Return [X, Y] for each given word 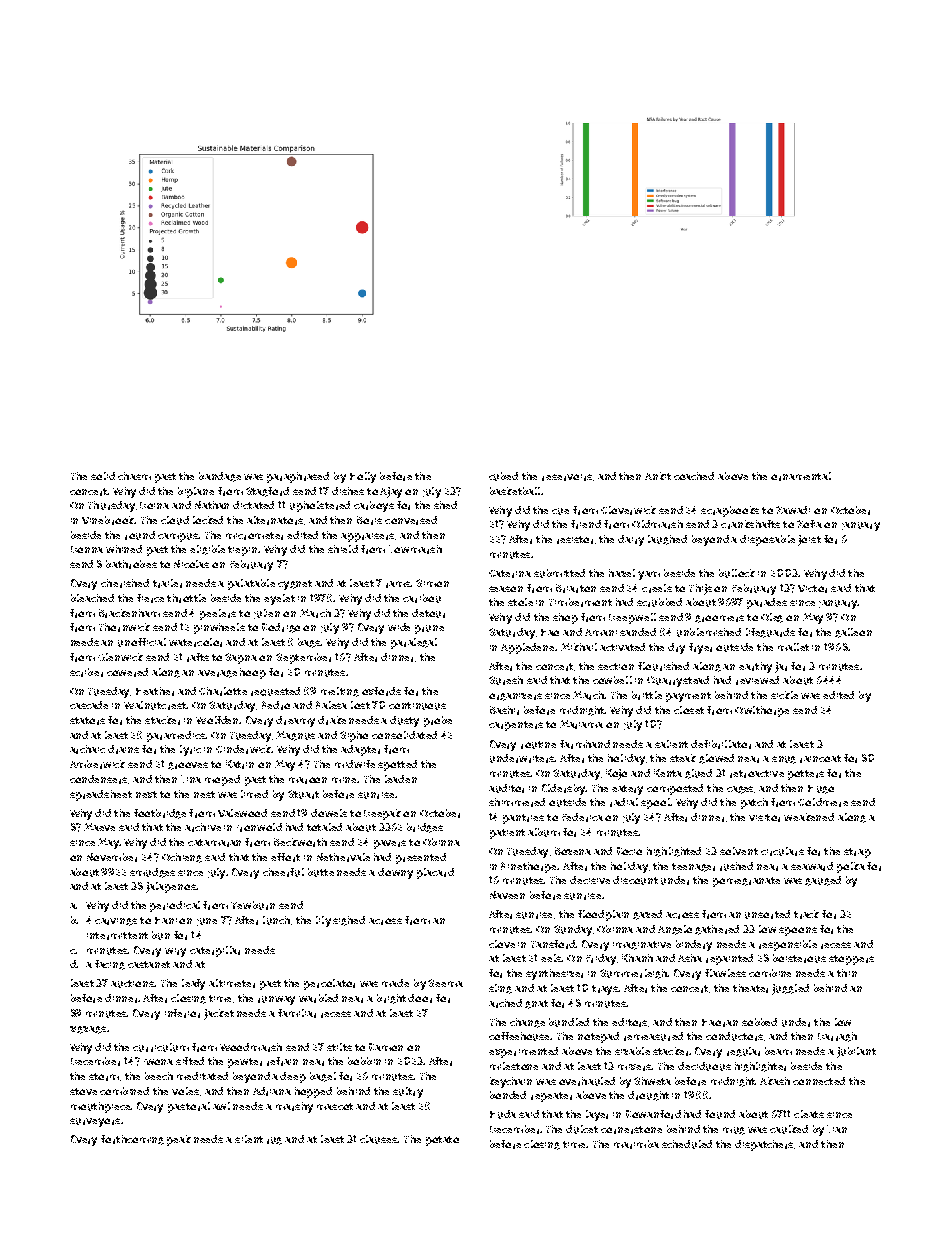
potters [806, 775]
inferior [182, 1013]
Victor [812, 589]
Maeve [99, 827]
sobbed [759, 1022]
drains [123, 749]
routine [538, 745]
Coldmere [823, 802]
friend [586, 524]
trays [605, 990]
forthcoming [132, 1140]
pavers [390, 844]
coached [694, 476]
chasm [134, 476]
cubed [503, 476]
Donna [87, 549]
